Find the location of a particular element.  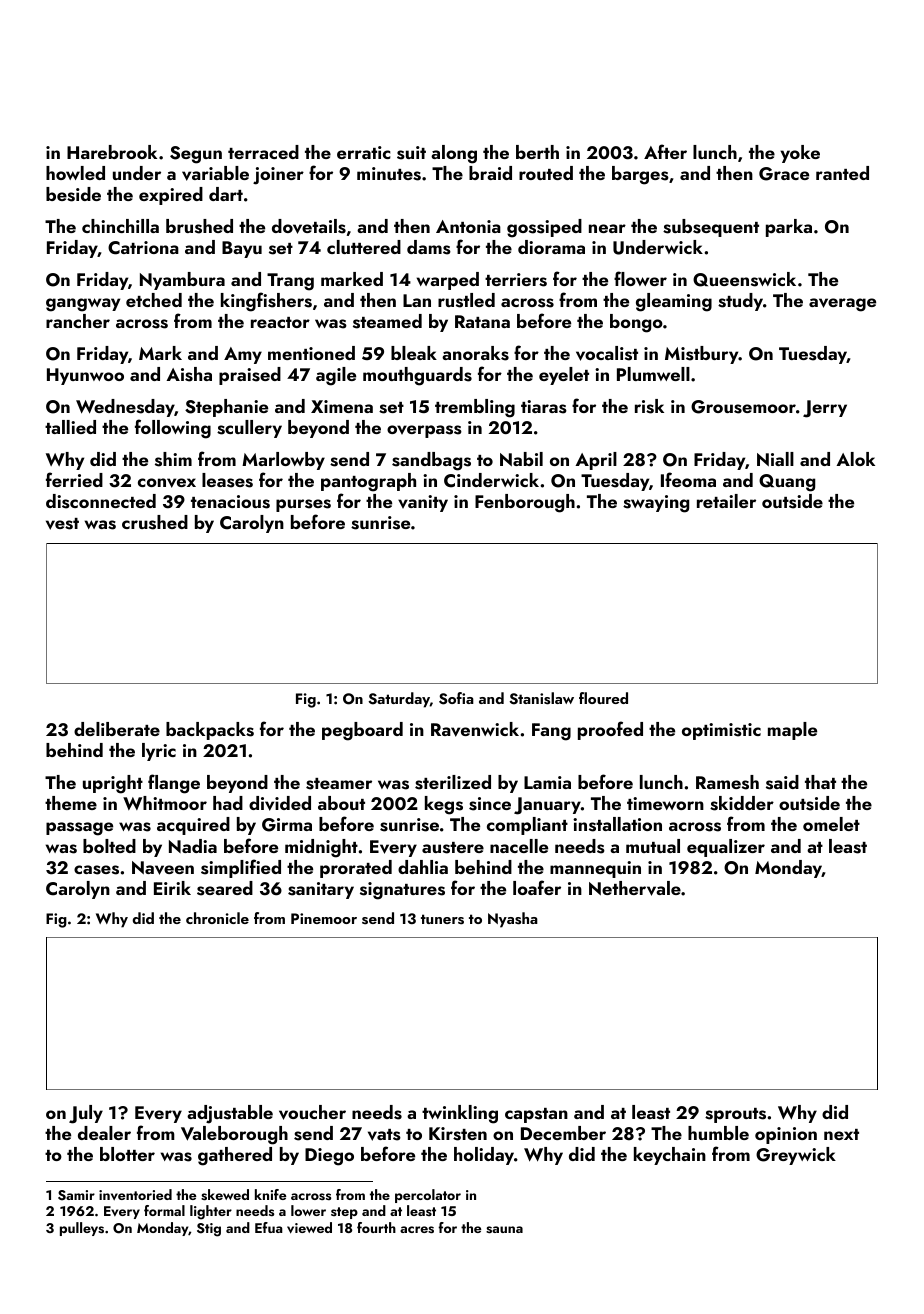

proofed is located at coordinates (610, 730).
